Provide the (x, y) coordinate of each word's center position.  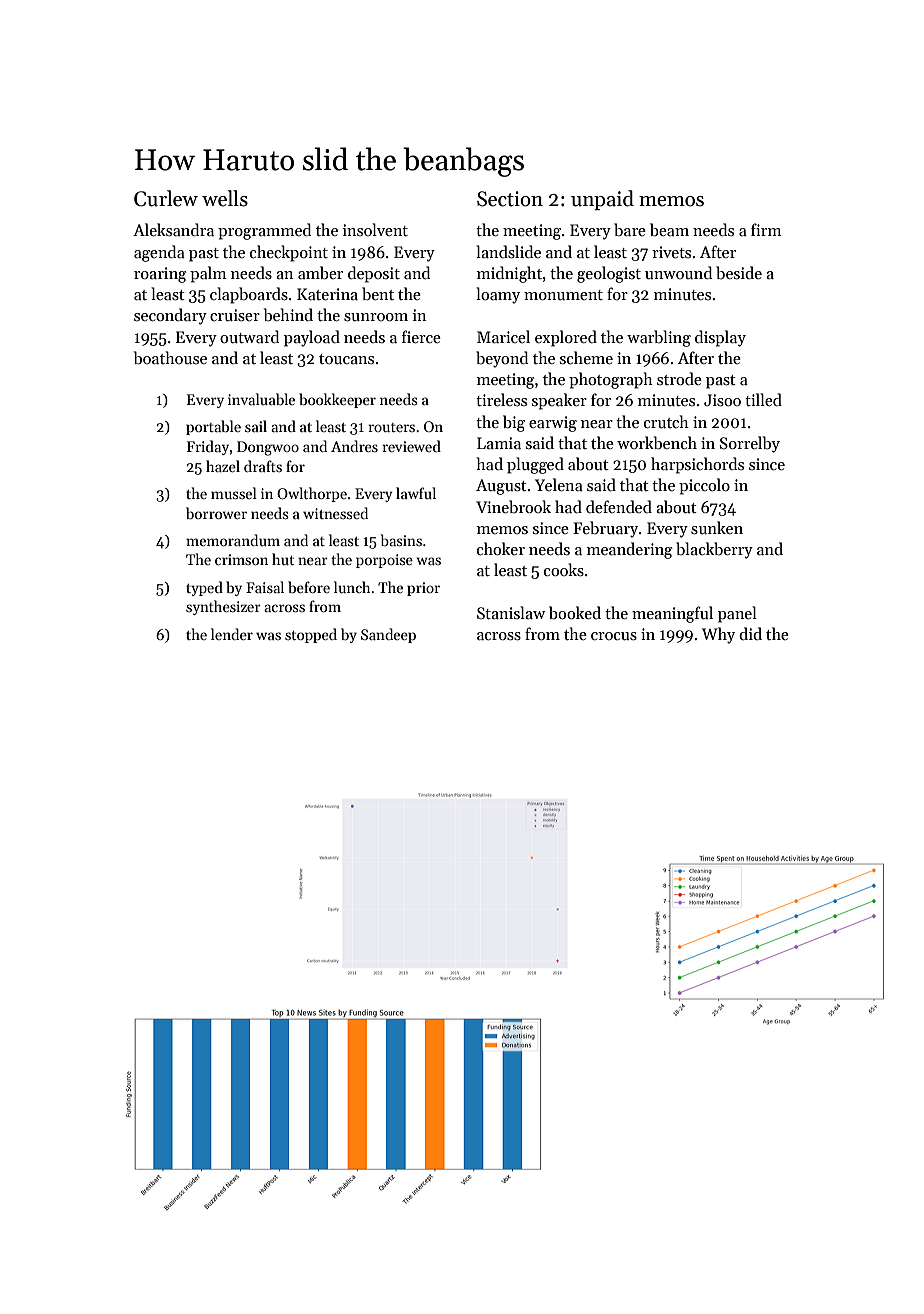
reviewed (412, 446)
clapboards (249, 295)
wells (225, 198)
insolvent (375, 229)
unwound (678, 272)
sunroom (376, 317)
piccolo (704, 486)
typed (204, 588)
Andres (354, 446)
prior (423, 589)
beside (739, 272)
